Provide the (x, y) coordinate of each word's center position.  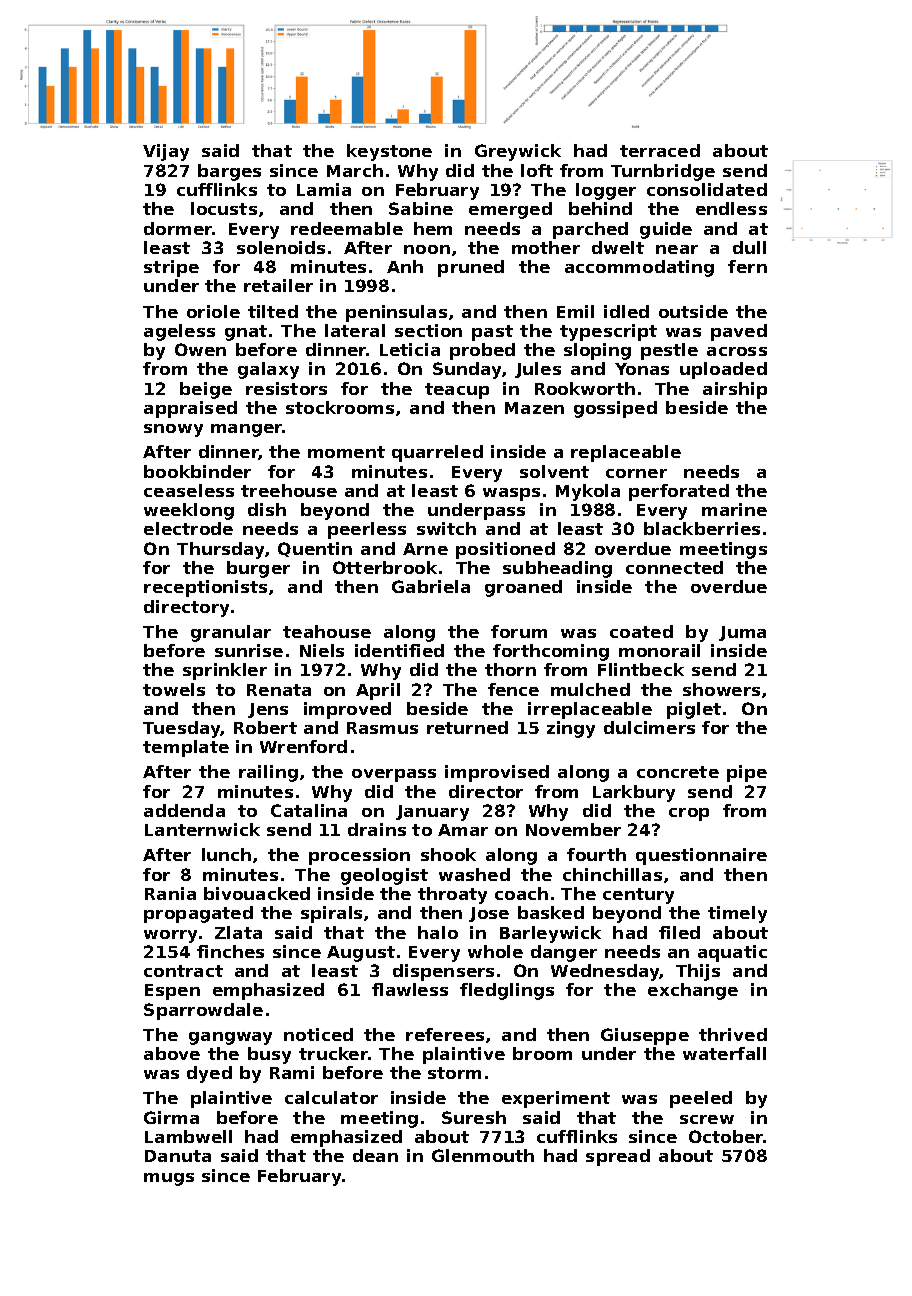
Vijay (166, 152)
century (638, 896)
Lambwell (188, 1136)
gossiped (615, 409)
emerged (510, 210)
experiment (556, 1099)
